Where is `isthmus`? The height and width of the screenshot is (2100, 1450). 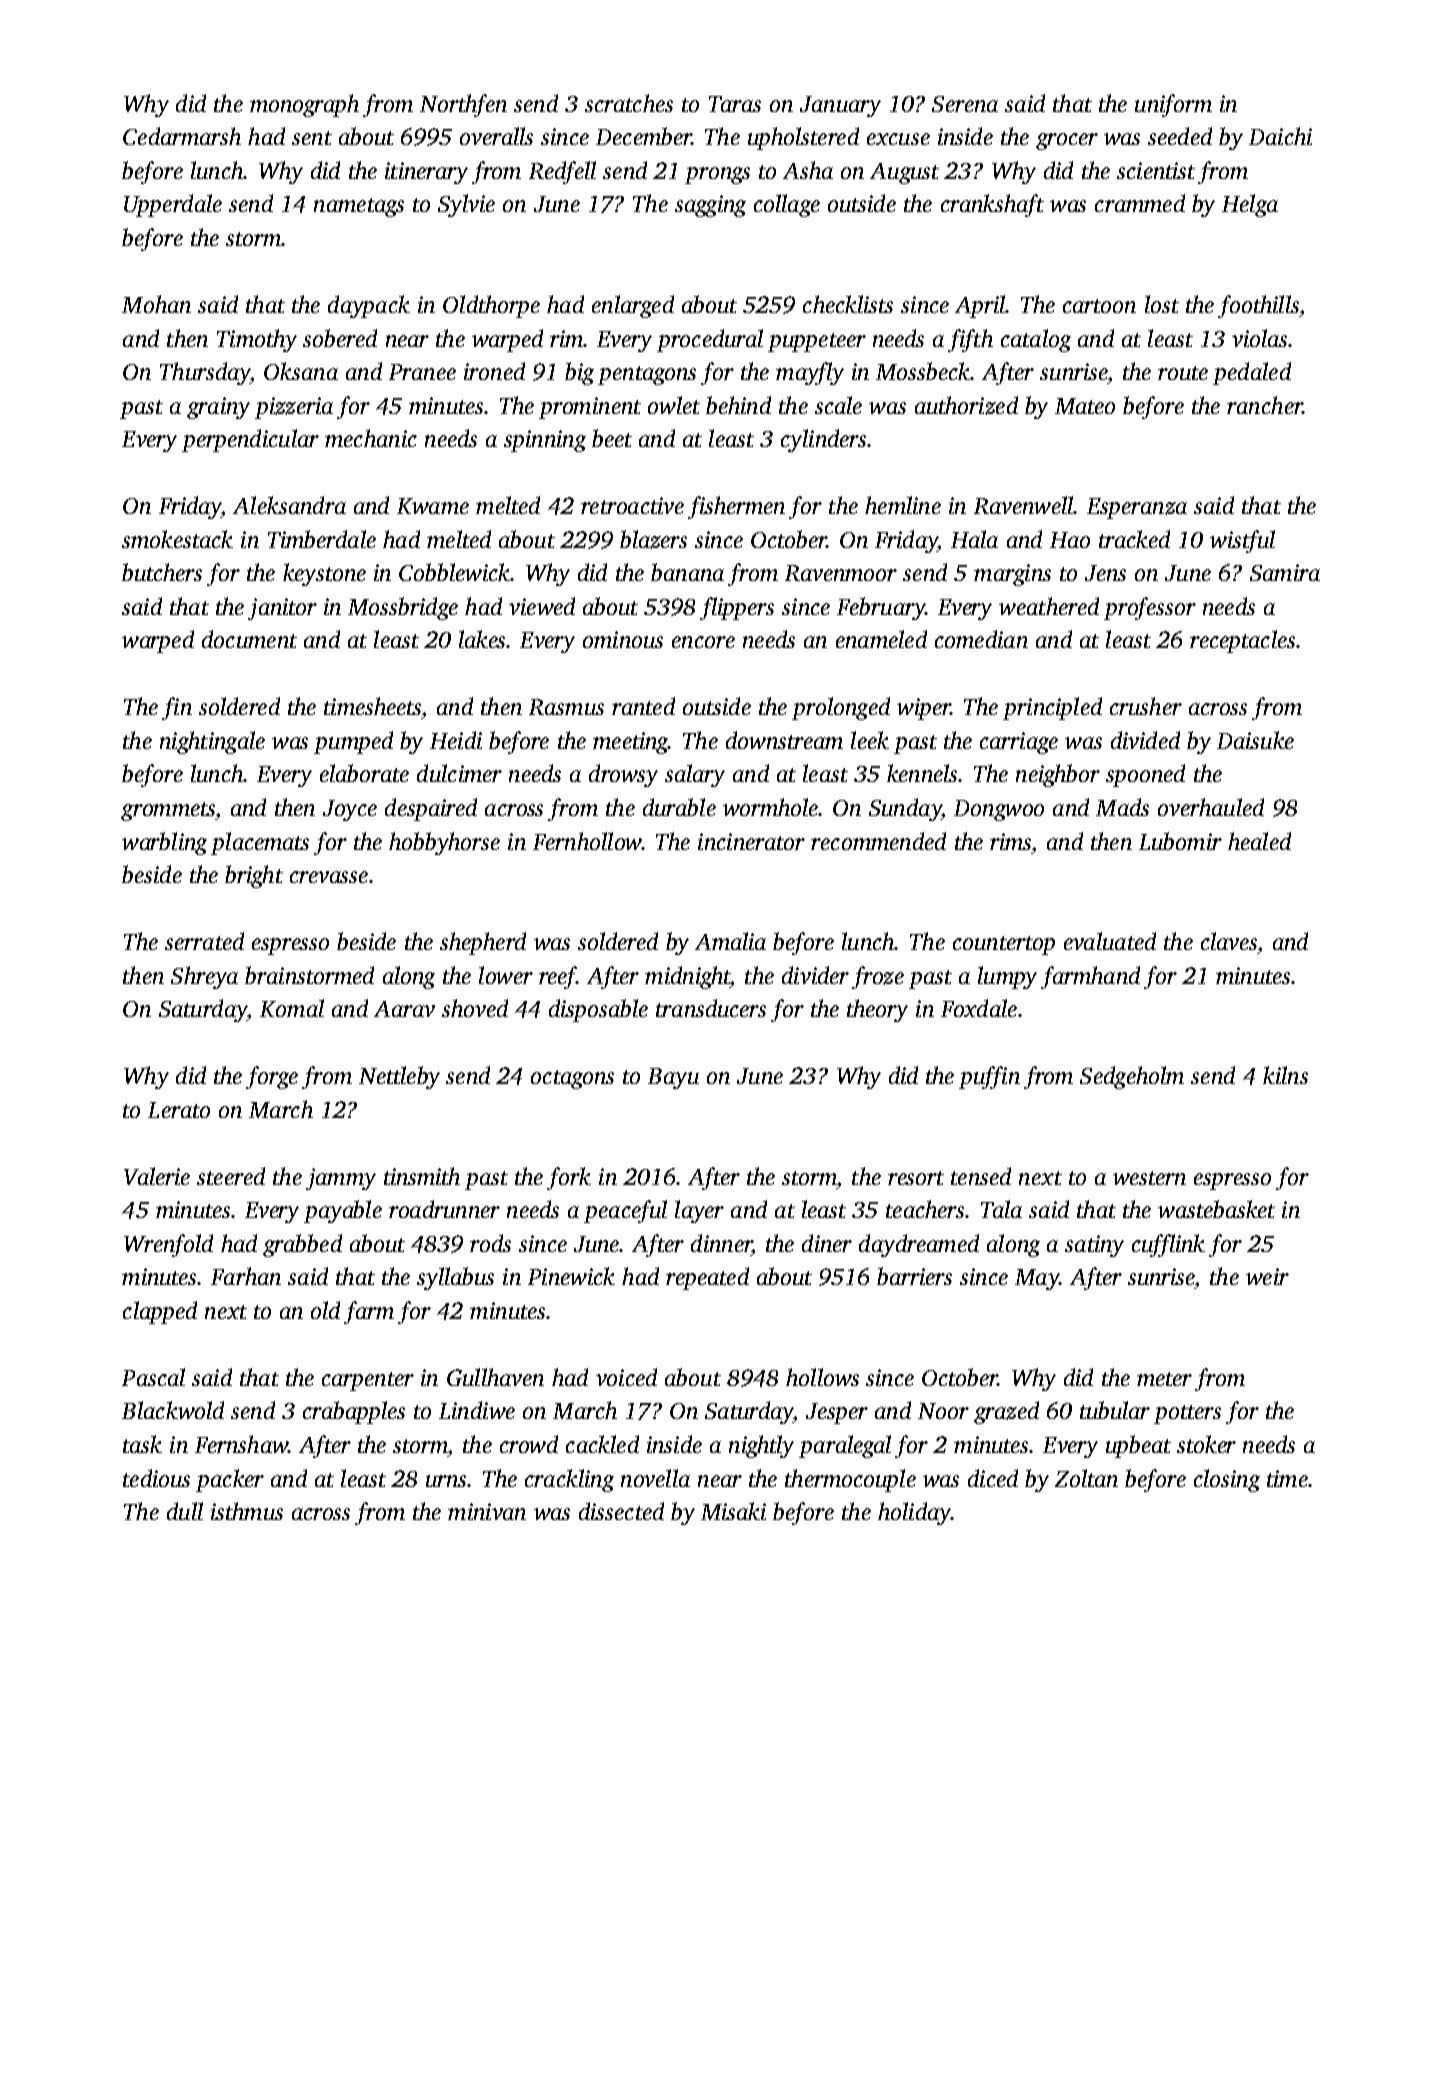
isthmus is located at coordinates (247, 1511).
